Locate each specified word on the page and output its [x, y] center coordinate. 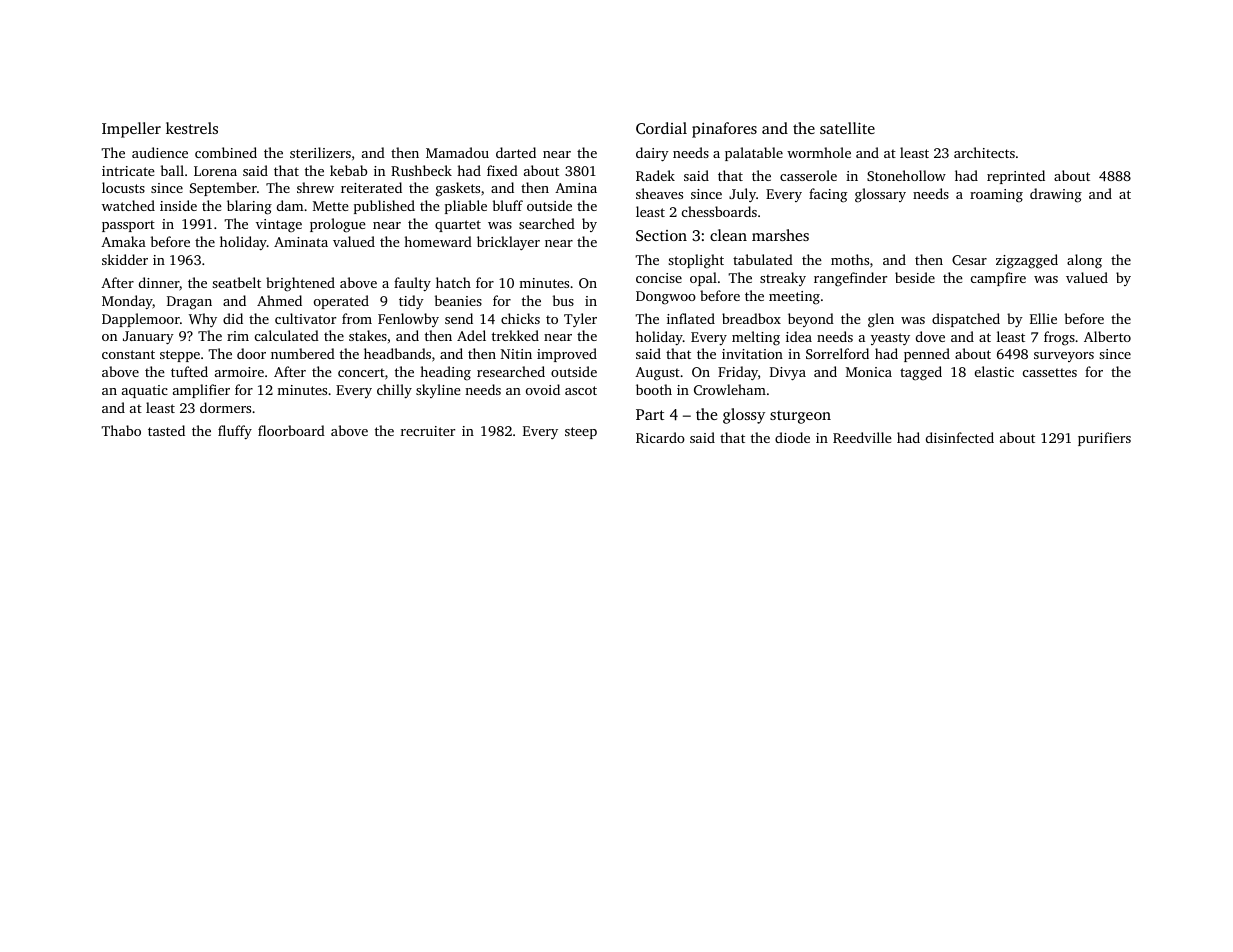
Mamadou [457, 152]
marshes [780, 235]
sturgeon [800, 417]
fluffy [235, 432]
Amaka [123, 241]
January [148, 337]
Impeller [131, 130]
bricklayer [508, 243]
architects [984, 152]
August [657, 374]
